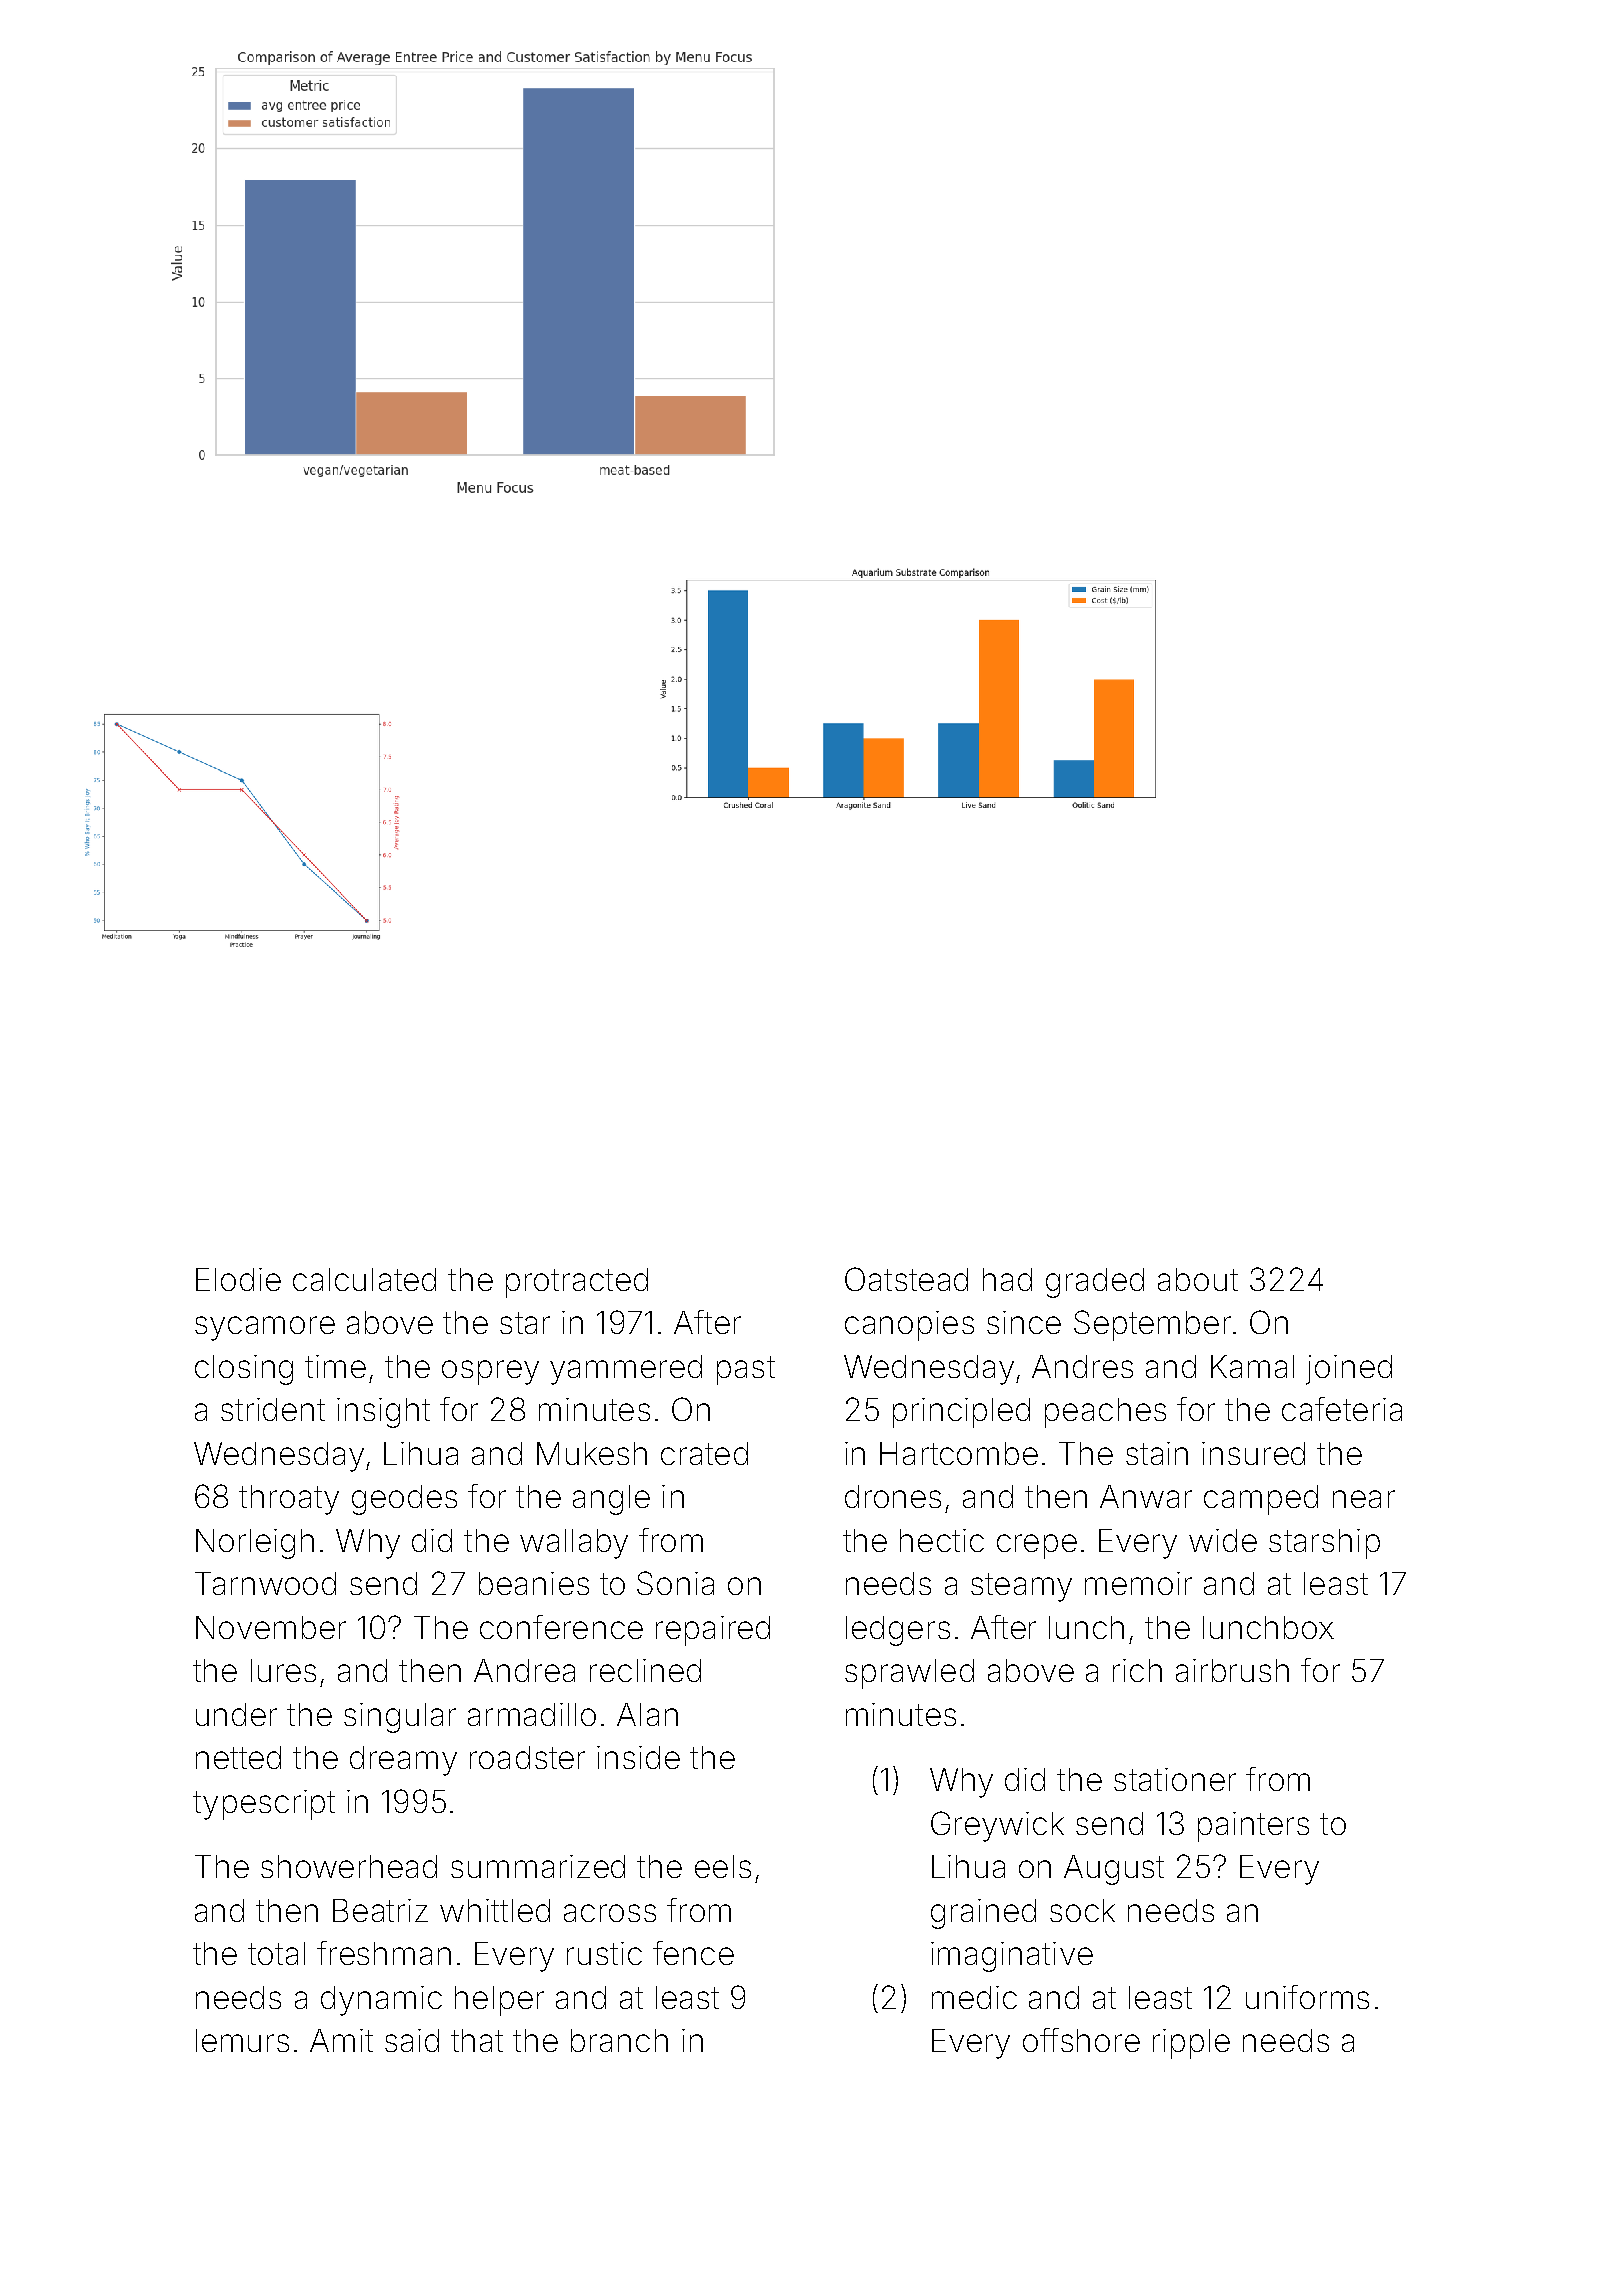 This screenshot has width=1620, height=2292. Describe the element at coordinates (723, 1866) in the screenshot. I see `eels` at that location.
